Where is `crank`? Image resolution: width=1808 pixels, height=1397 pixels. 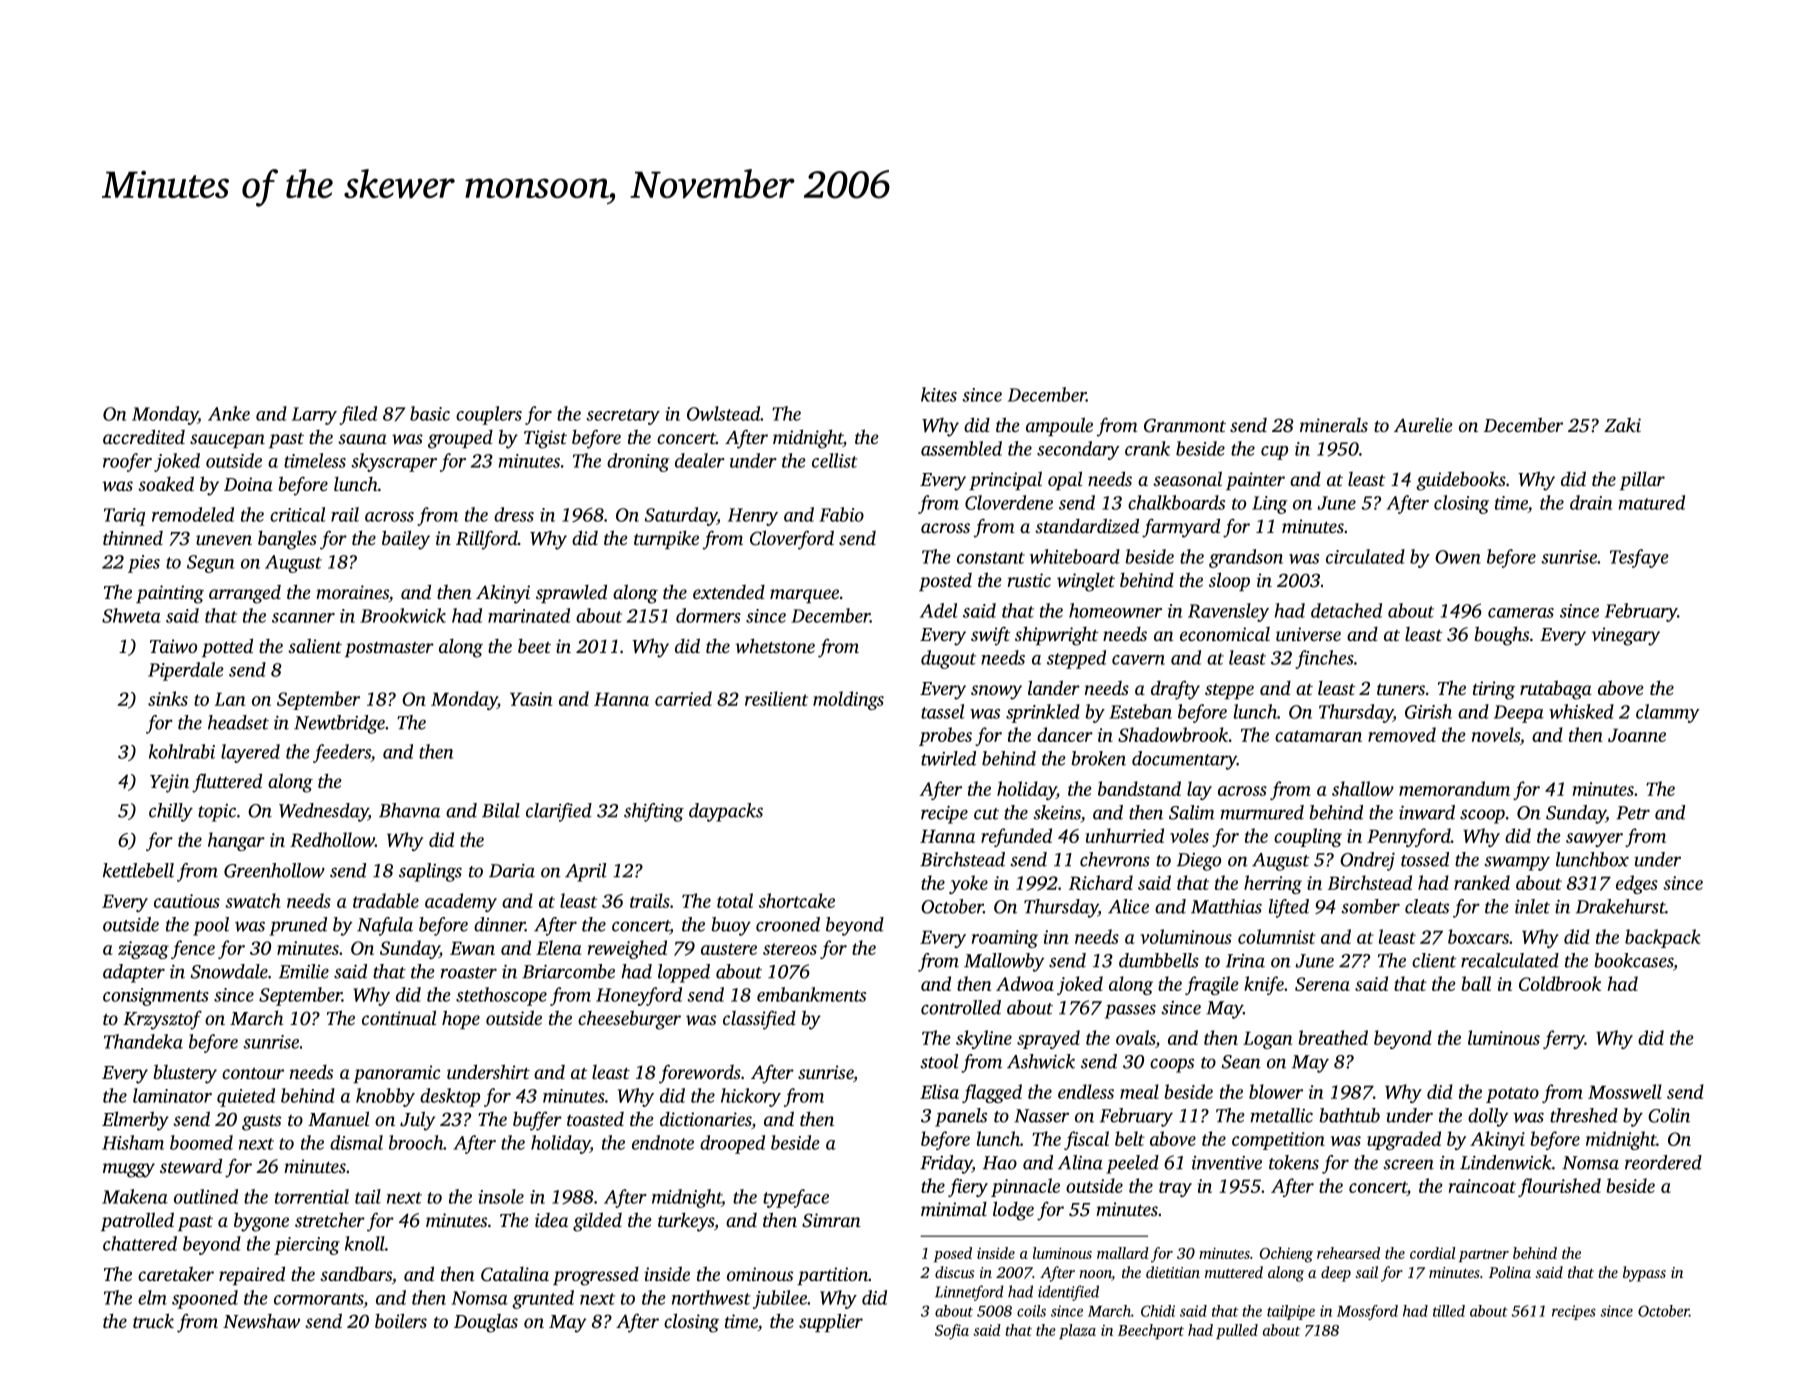
crank is located at coordinates (1147, 448).
